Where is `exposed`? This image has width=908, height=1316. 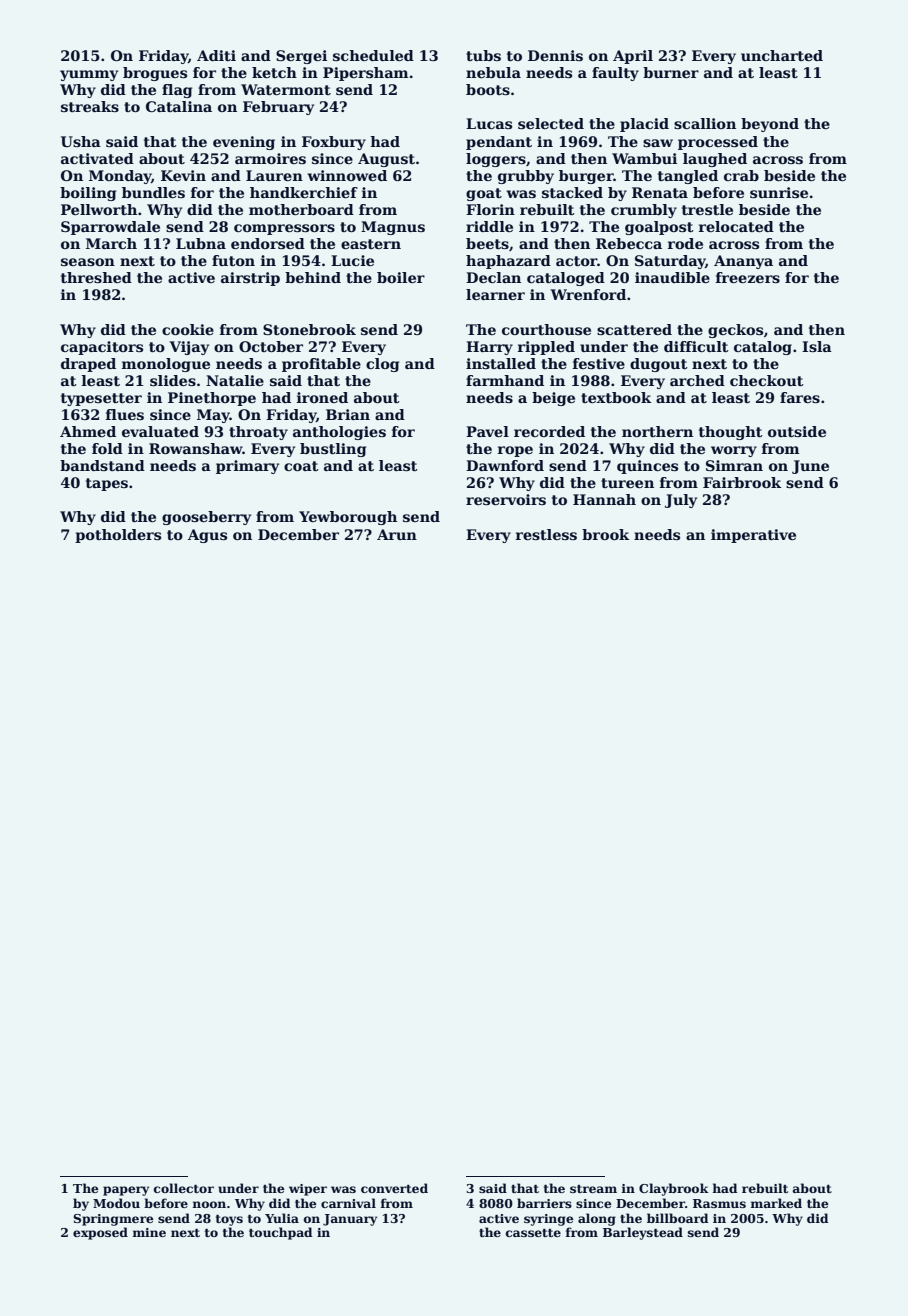 exposed is located at coordinates (100, 1233).
